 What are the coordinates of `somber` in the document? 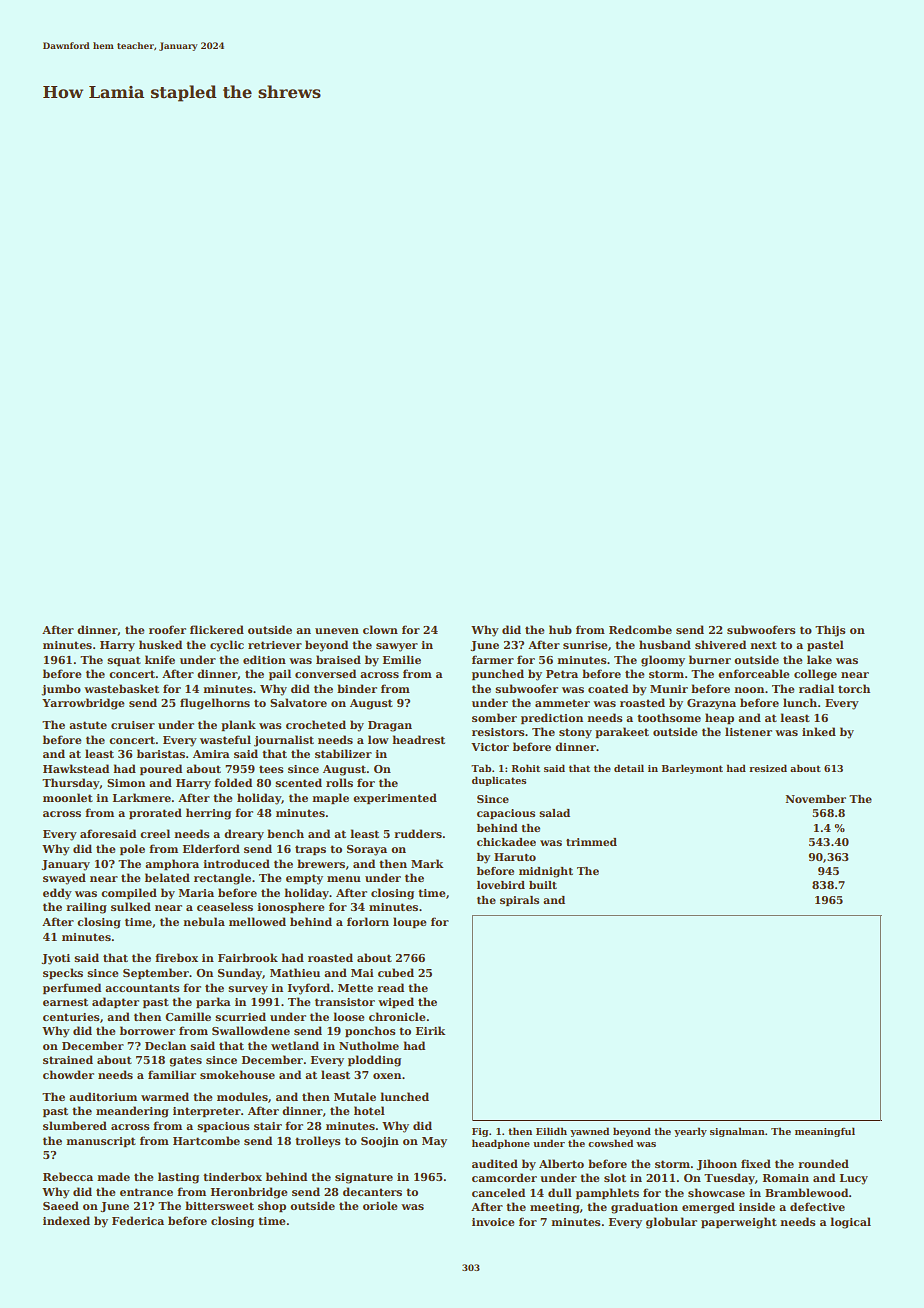 It's located at (494, 717).
